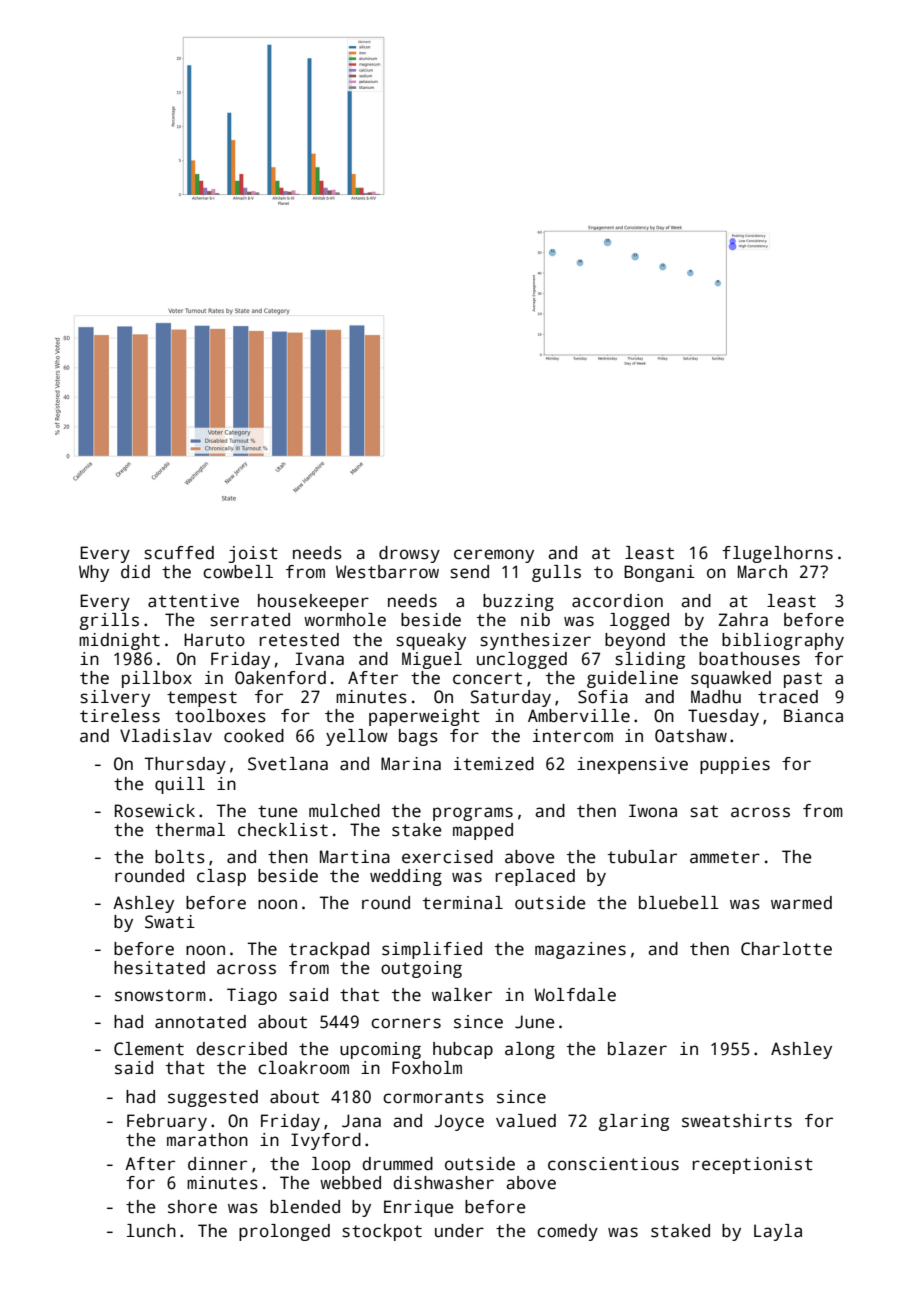 This screenshot has height=1314, width=924. Describe the element at coordinates (567, 1232) in the screenshot. I see `comedy` at that location.
